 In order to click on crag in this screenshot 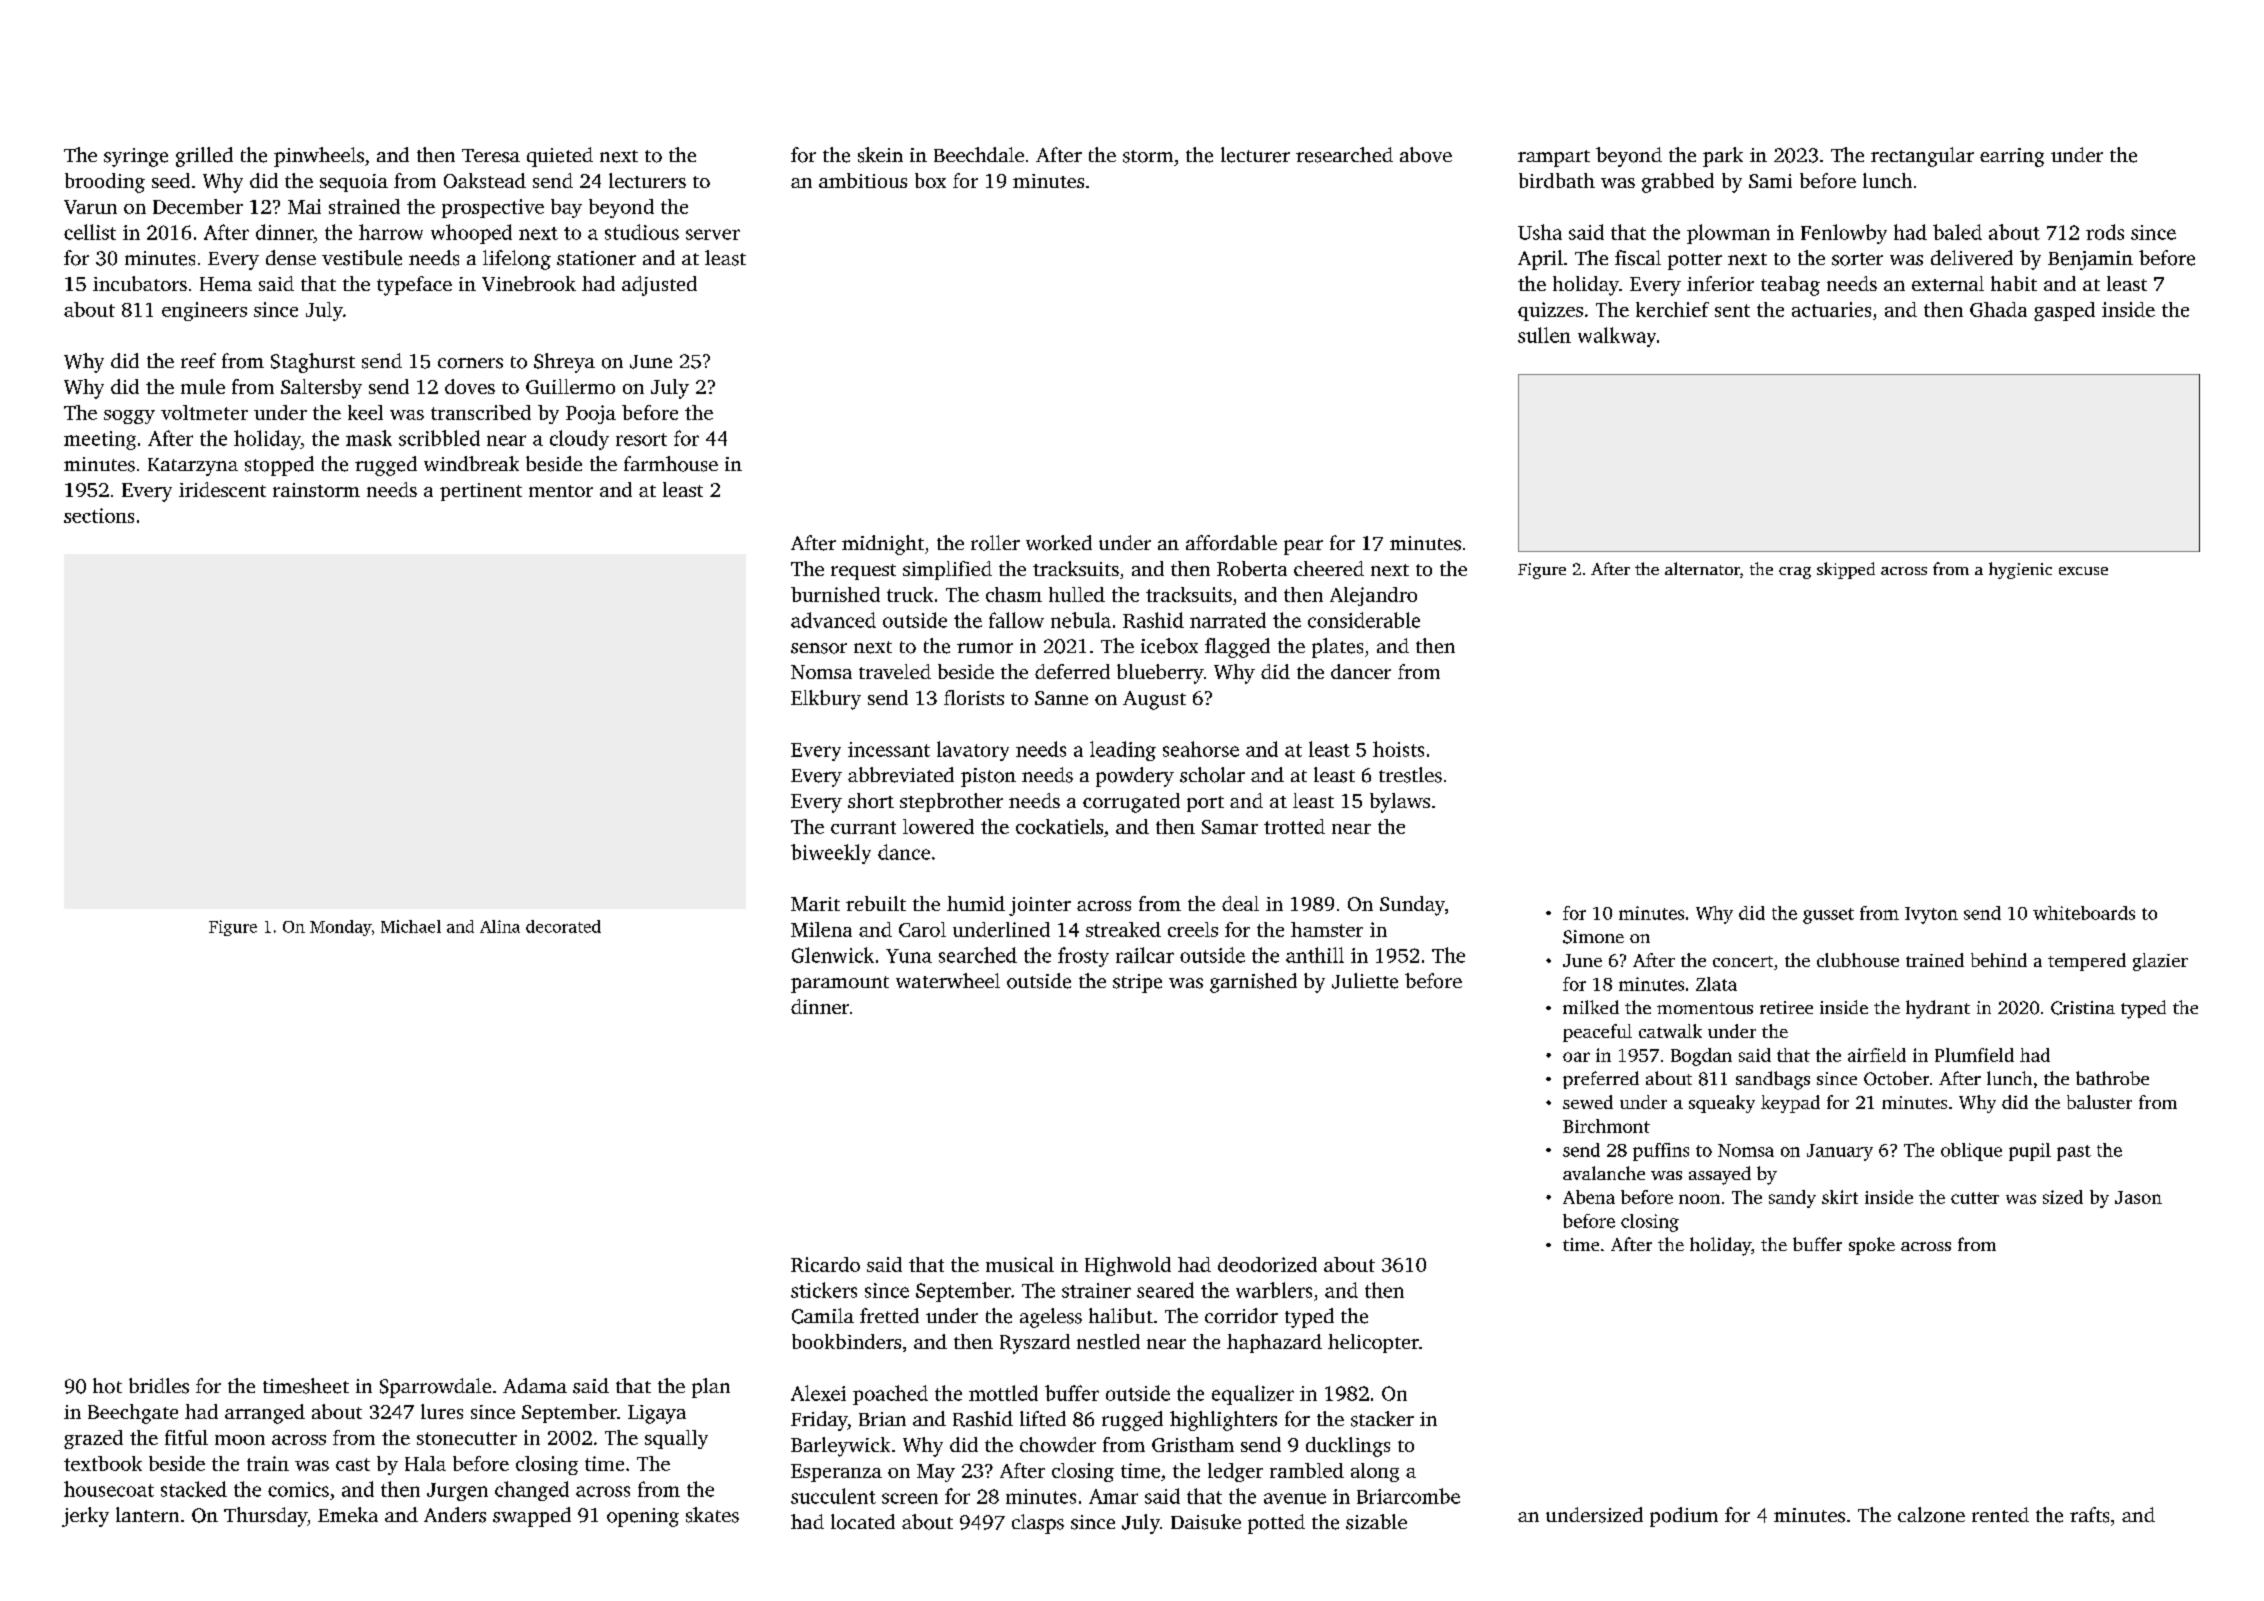, I will do `click(1795, 573)`.
